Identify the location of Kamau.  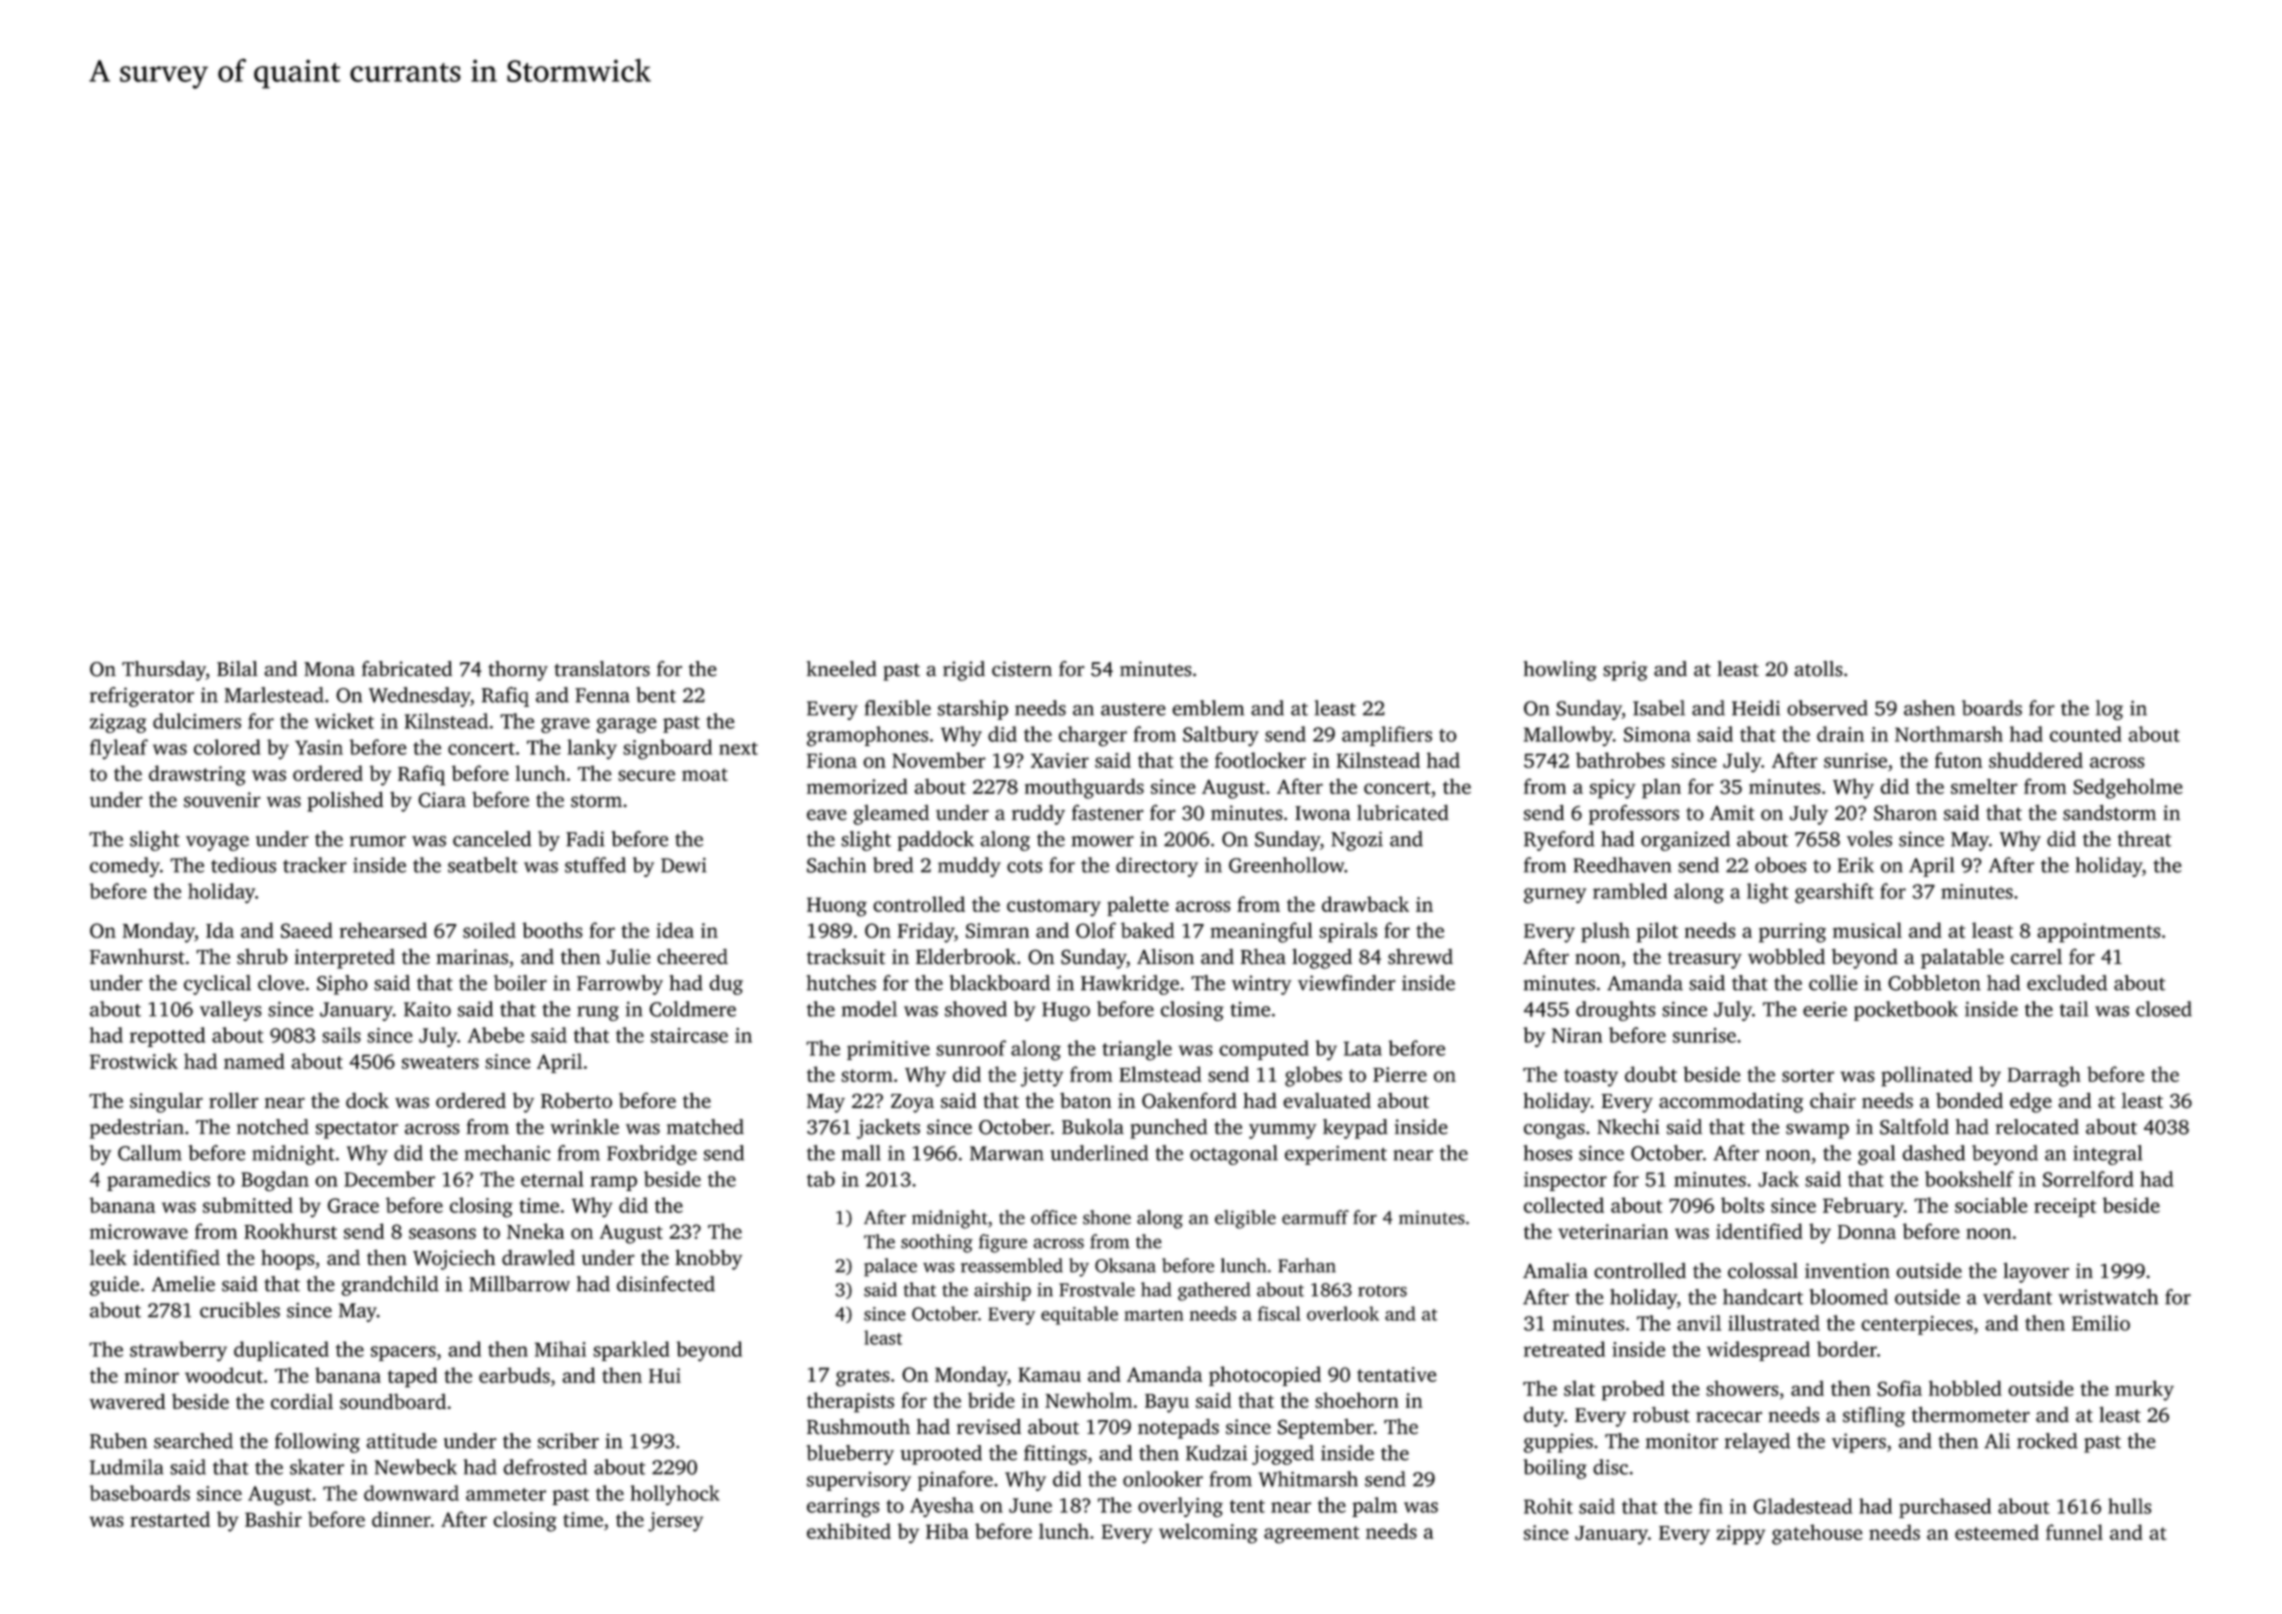
(1049, 1374).
